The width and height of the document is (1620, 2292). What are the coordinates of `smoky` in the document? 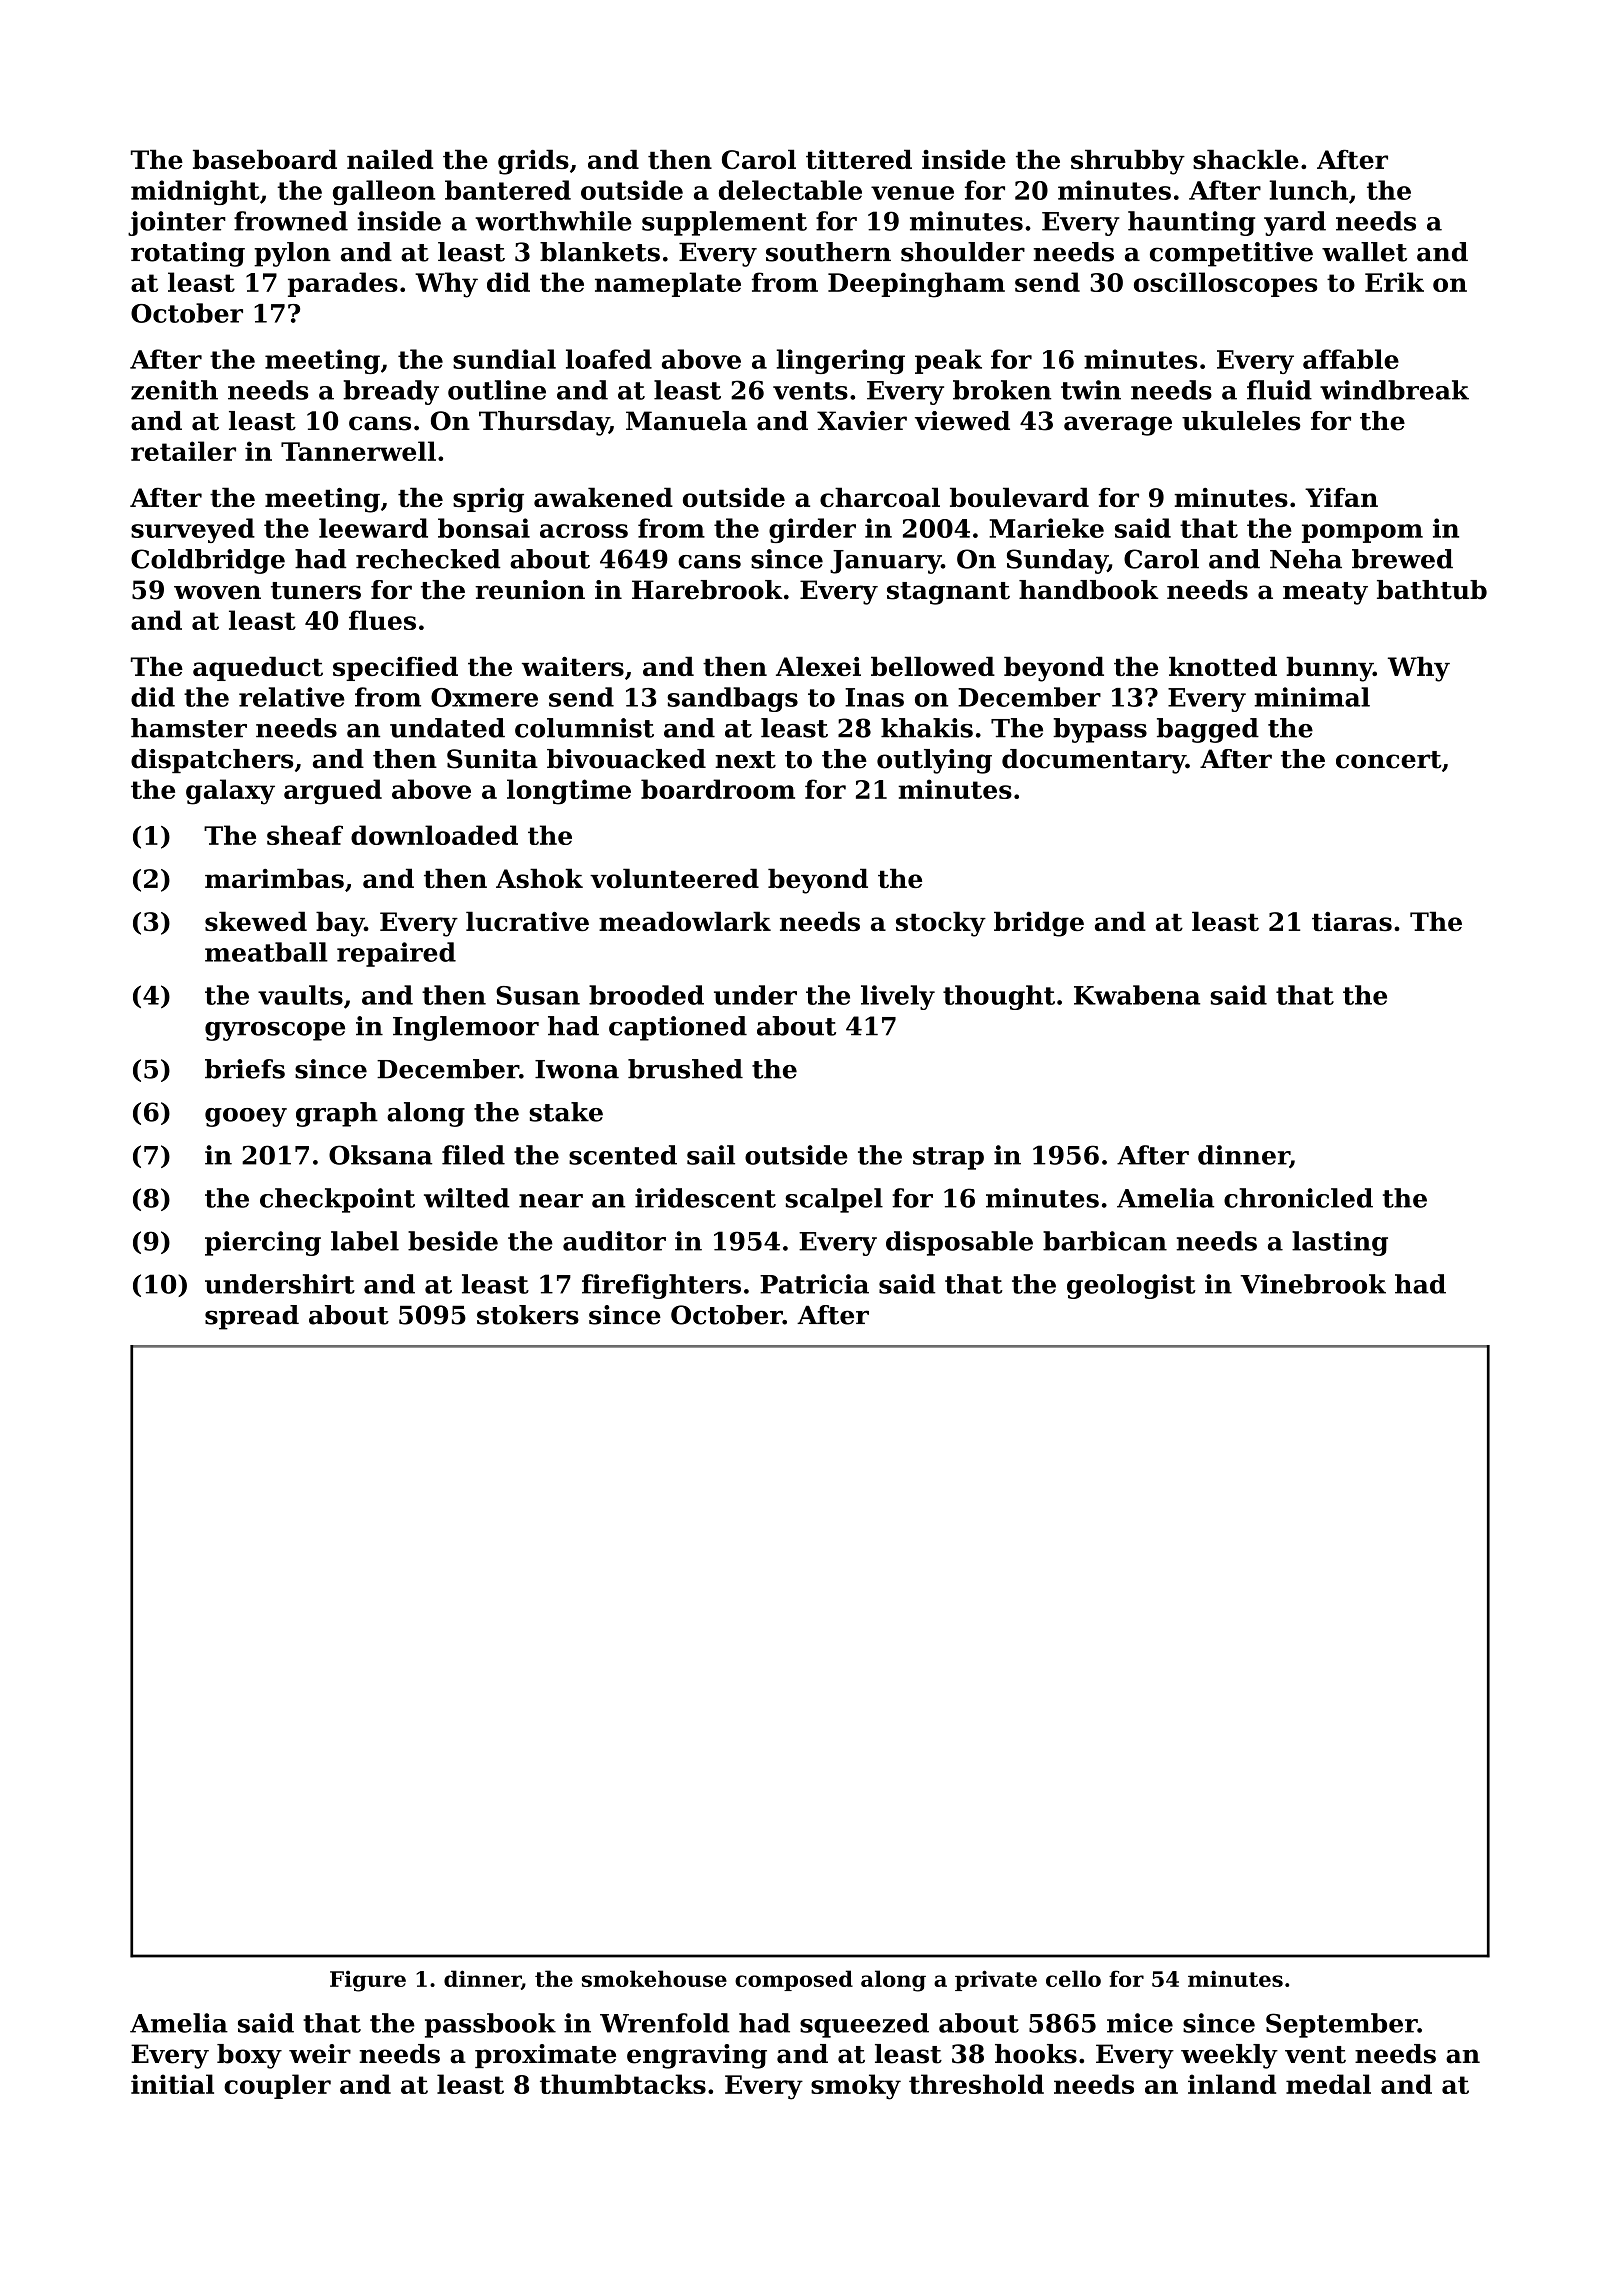 It's located at (856, 2087).
